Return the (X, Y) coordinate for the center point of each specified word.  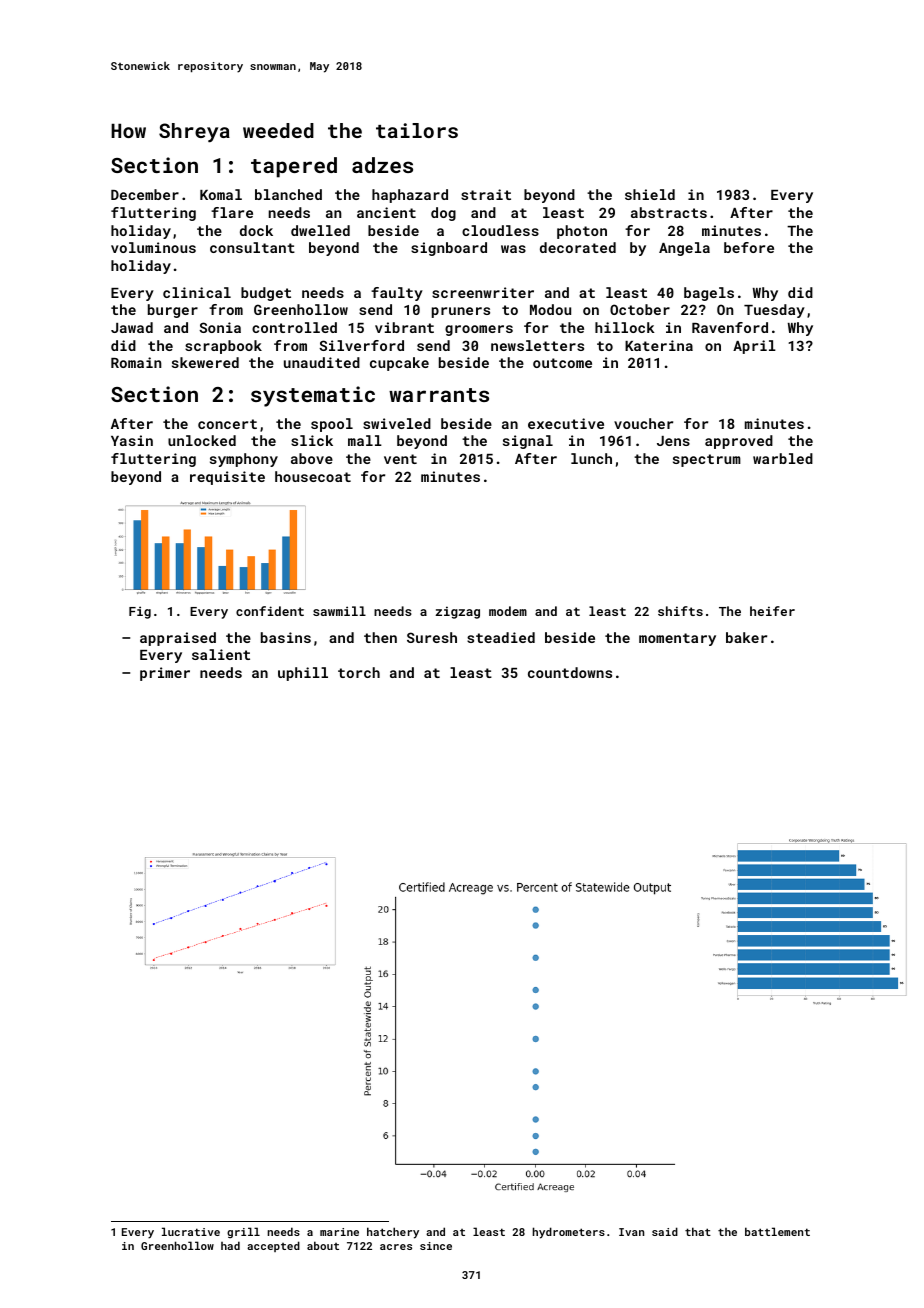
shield (650, 194)
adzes (382, 165)
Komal (221, 194)
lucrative (191, 1231)
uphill (303, 674)
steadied (501, 637)
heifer (772, 611)
